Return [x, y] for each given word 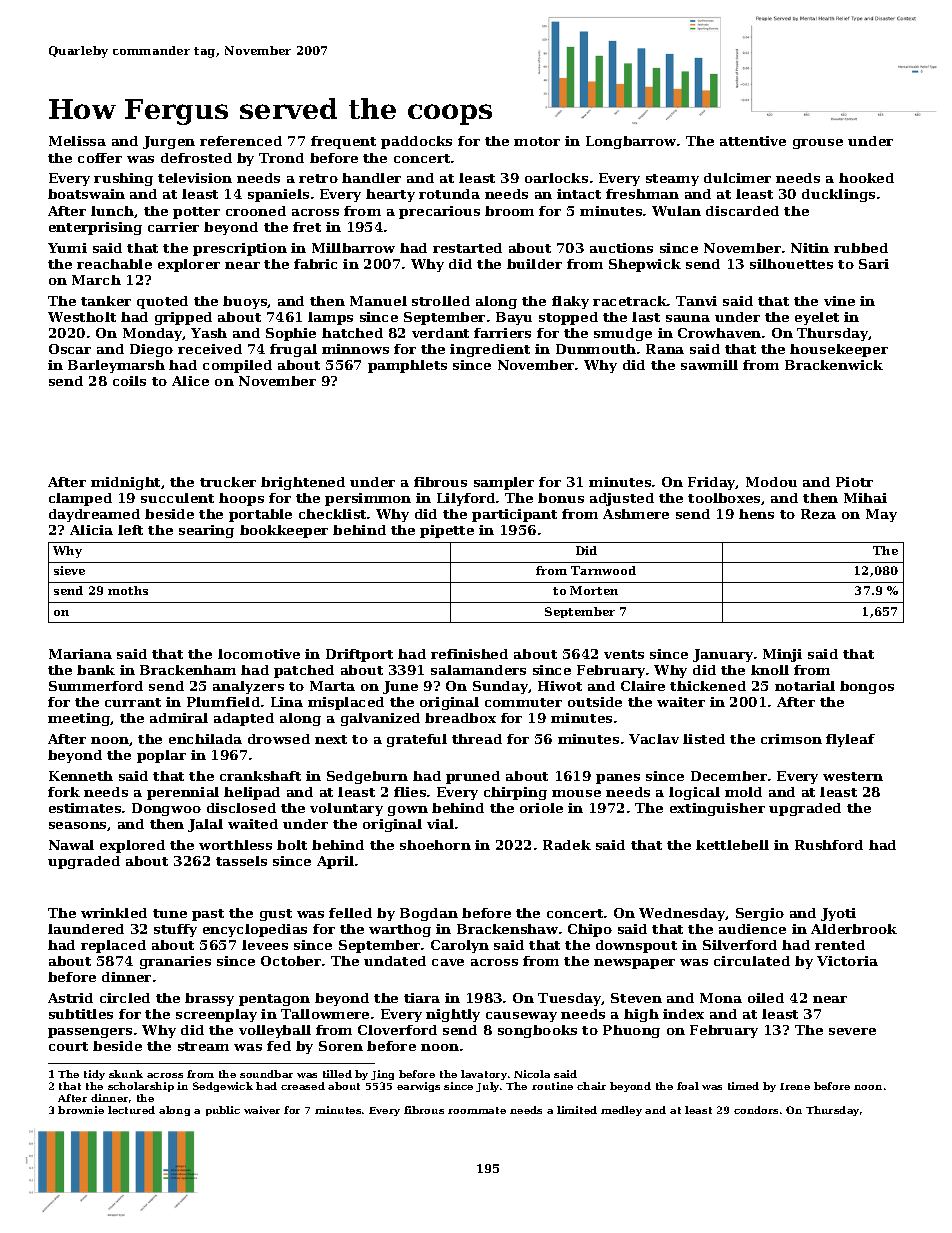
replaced [113, 946]
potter [196, 213]
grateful [417, 740]
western [853, 776]
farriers [502, 333]
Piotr [854, 482]
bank [96, 670]
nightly [453, 1015]
